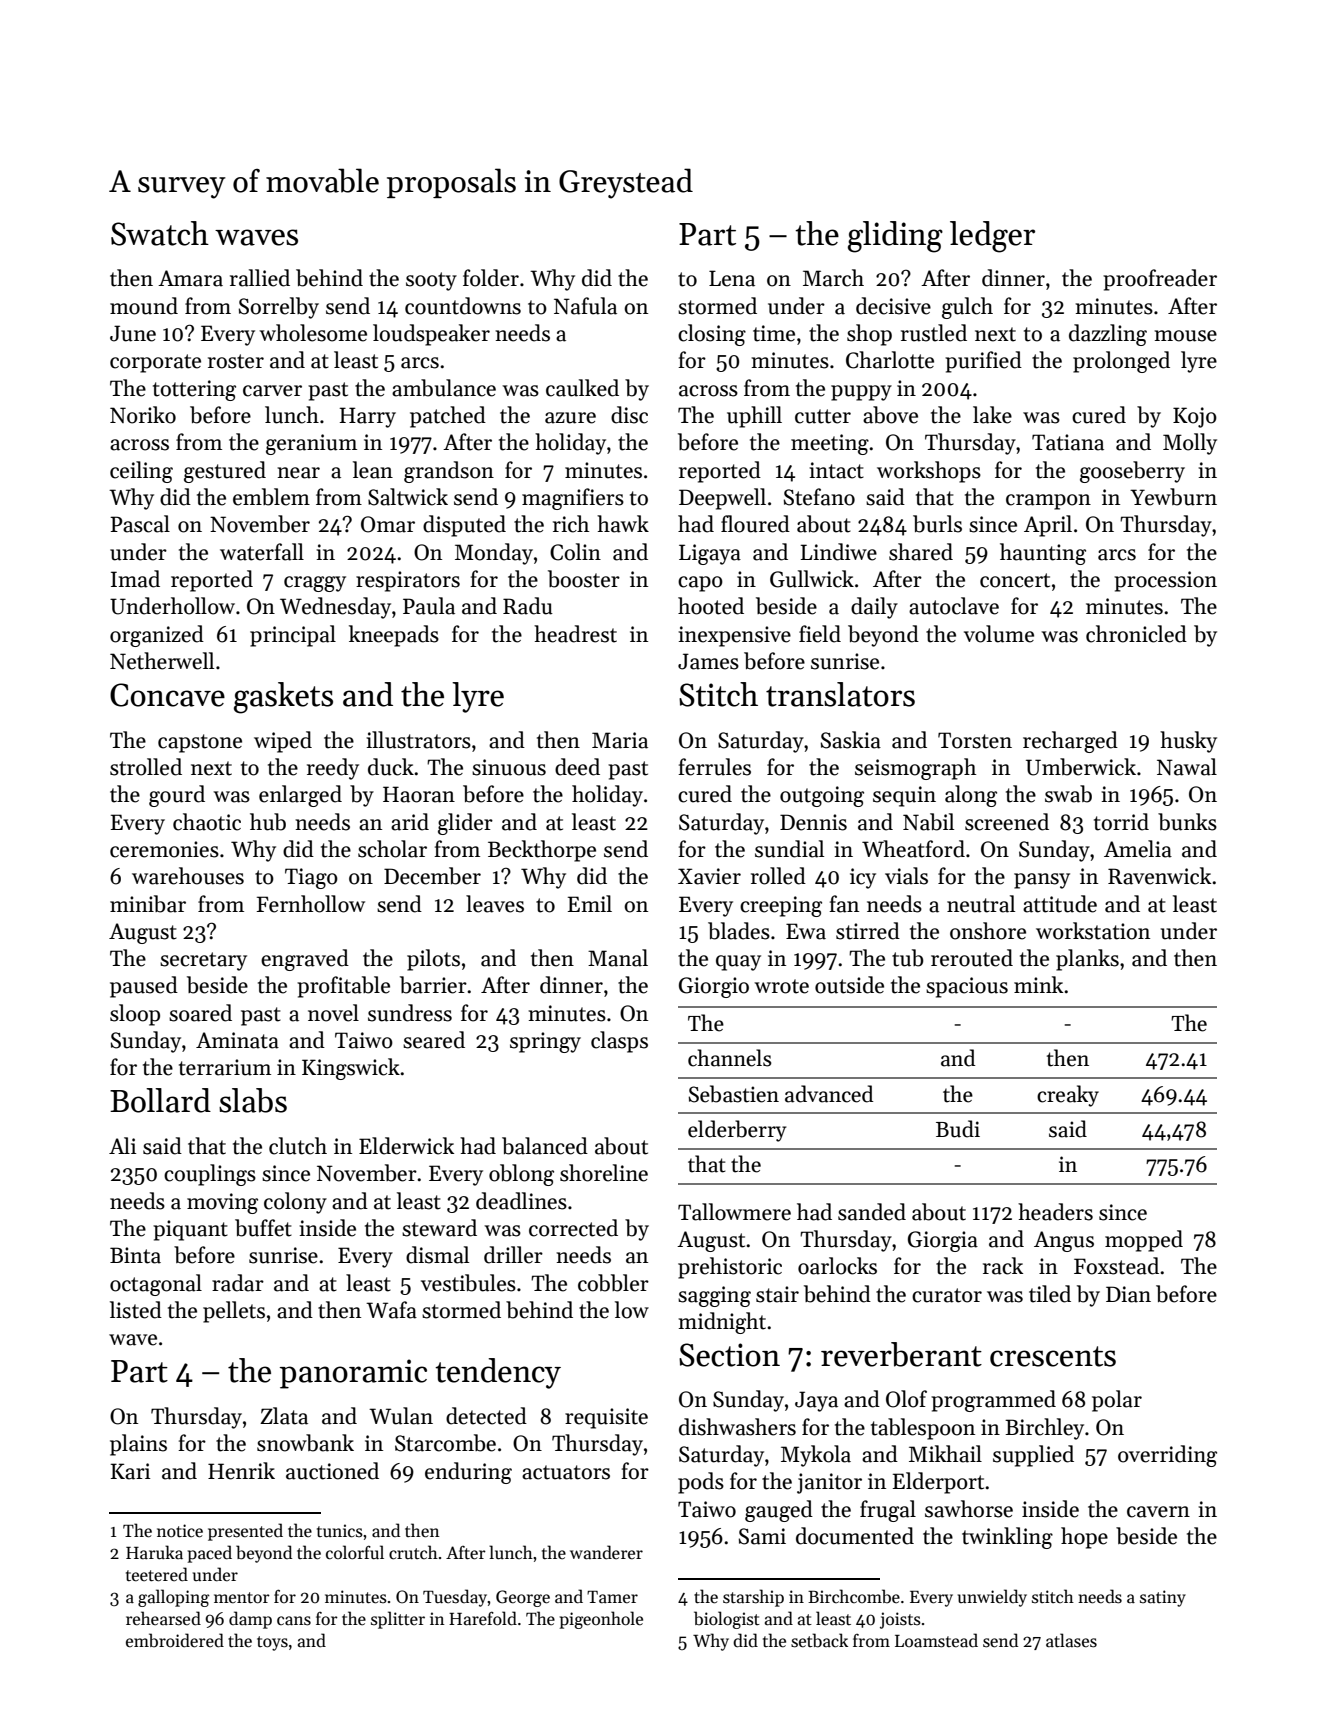  What do you see at coordinates (1108, 335) in the screenshot?
I see `dazzling` at bounding box center [1108, 335].
